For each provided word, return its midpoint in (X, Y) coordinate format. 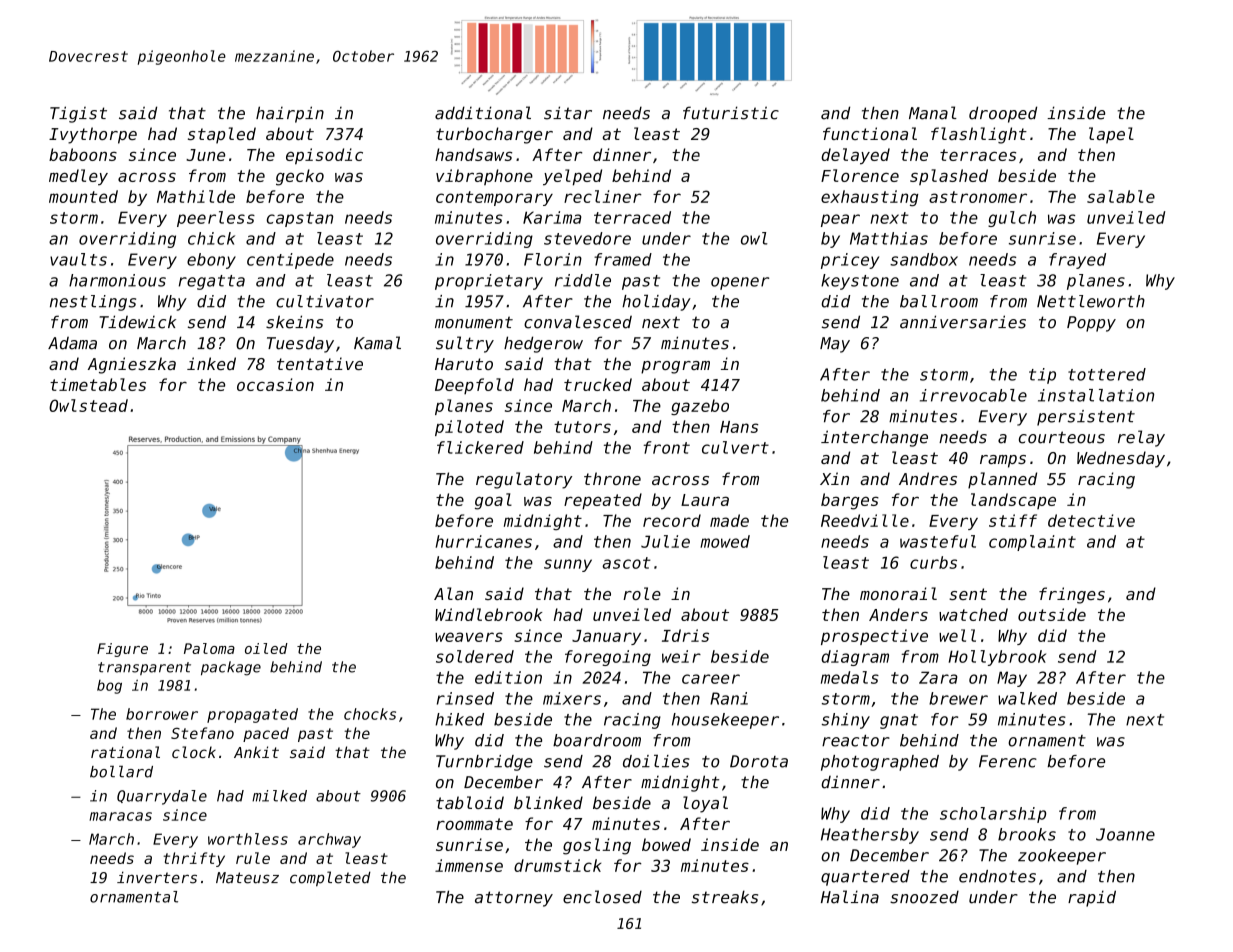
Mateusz (247, 878)
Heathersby (870, 836)
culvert (735, 447)
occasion (275, 384)
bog (109, 687)
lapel (1111, 135)
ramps (1003, 461)
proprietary (489, 282)
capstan (300, 219)
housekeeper (725, 721)
